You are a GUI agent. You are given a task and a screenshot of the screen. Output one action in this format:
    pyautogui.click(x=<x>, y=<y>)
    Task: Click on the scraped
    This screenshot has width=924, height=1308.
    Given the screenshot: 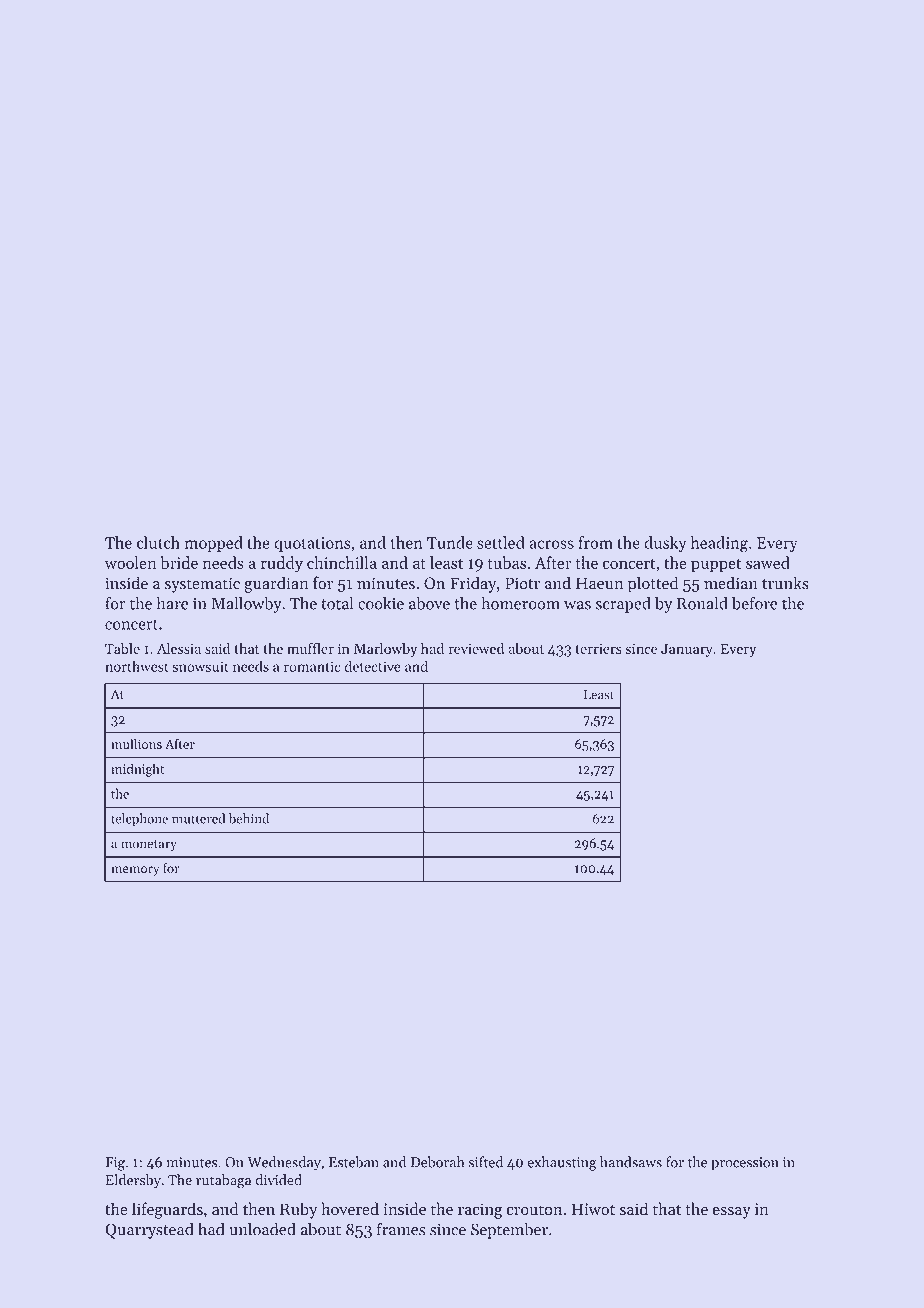 What is the action you would take?
    pyautogui.click(x=623, y=605)
